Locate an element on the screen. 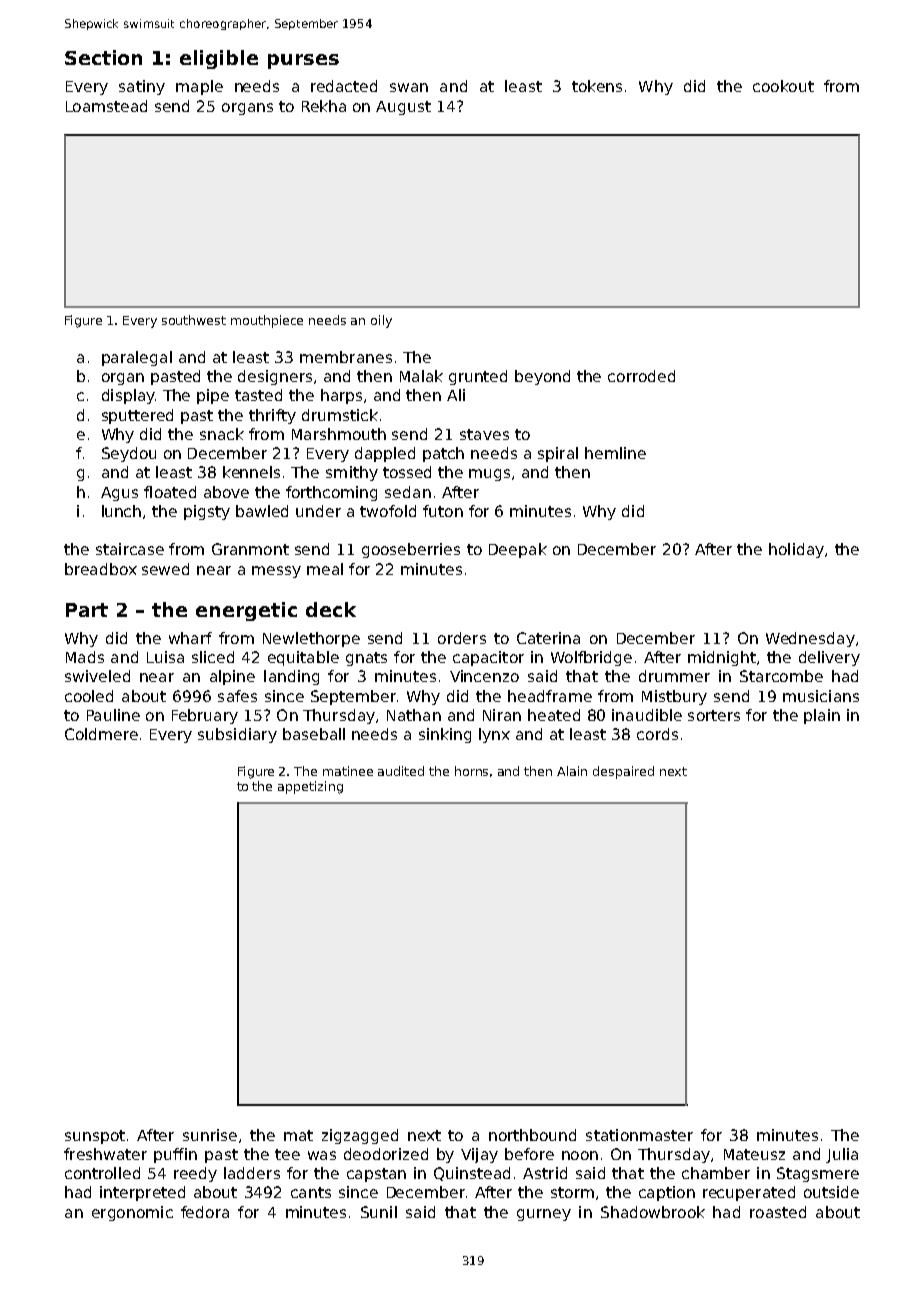 This screenshot has height=1308, width=924. paralegal is located at coordinates (137, 358).
